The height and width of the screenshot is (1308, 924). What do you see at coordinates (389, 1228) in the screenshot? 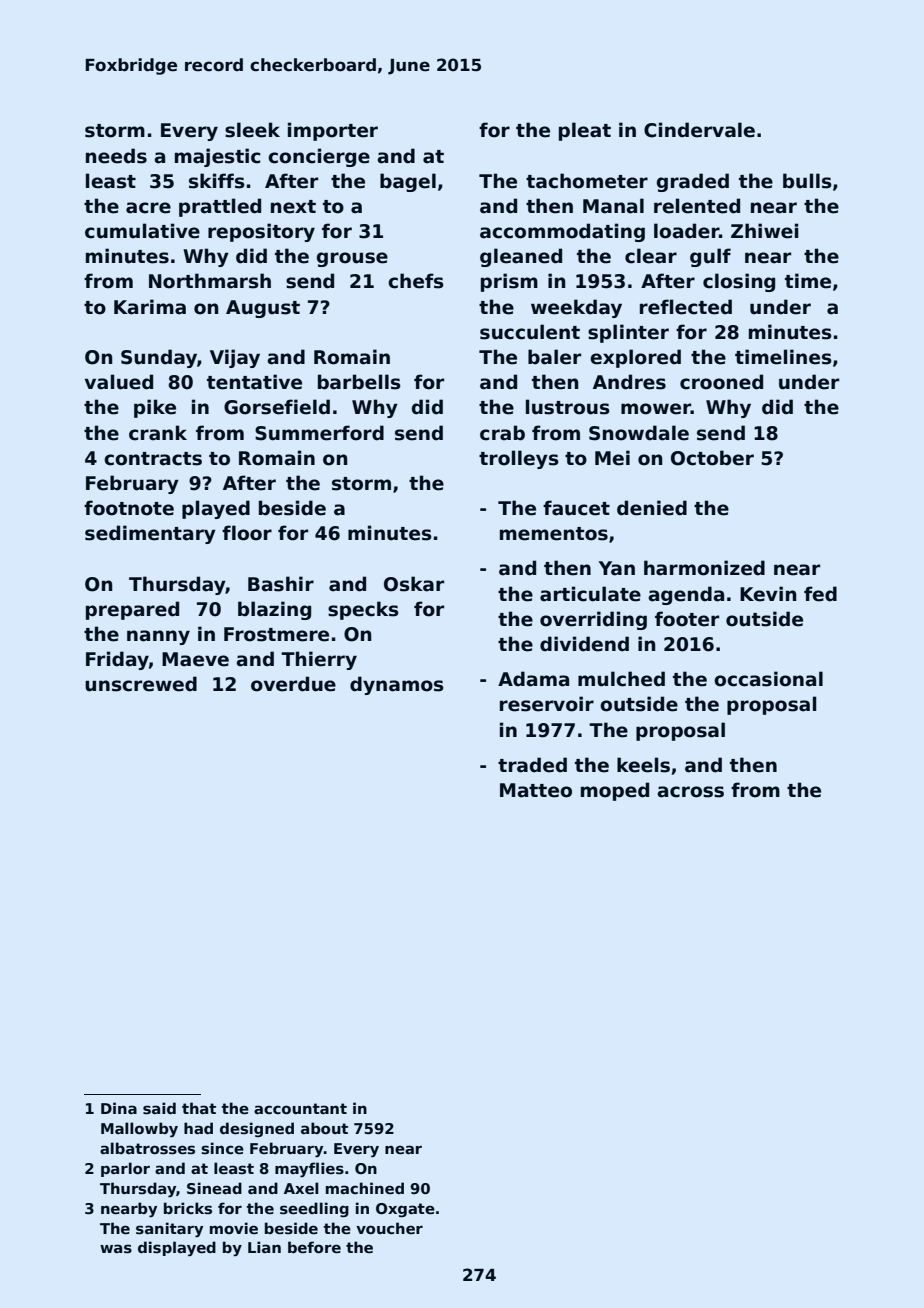
I see `voucher` at bounding box center [389, 1228].
